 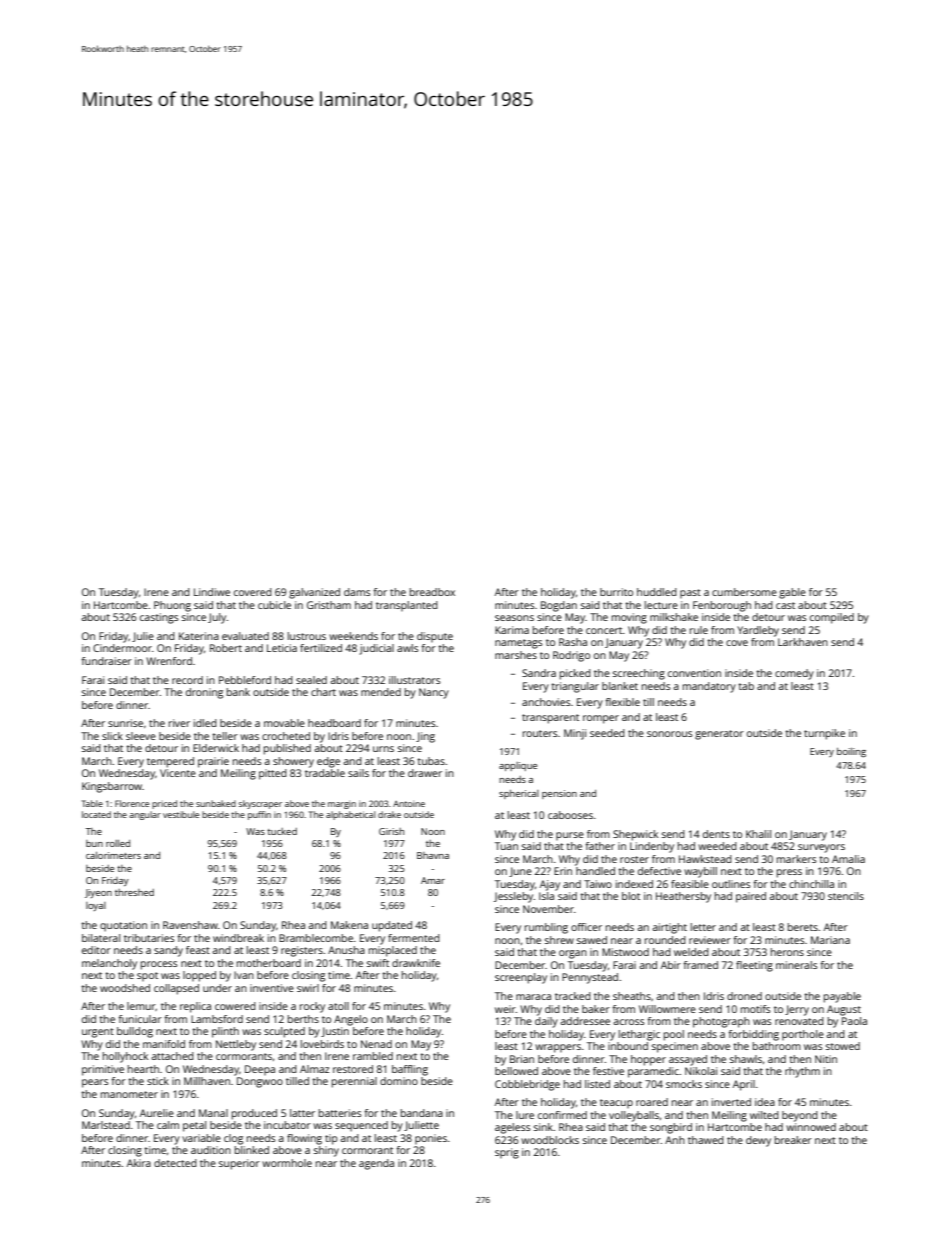 I want to click on Ravenshaw, so click(x=190, y=925).
